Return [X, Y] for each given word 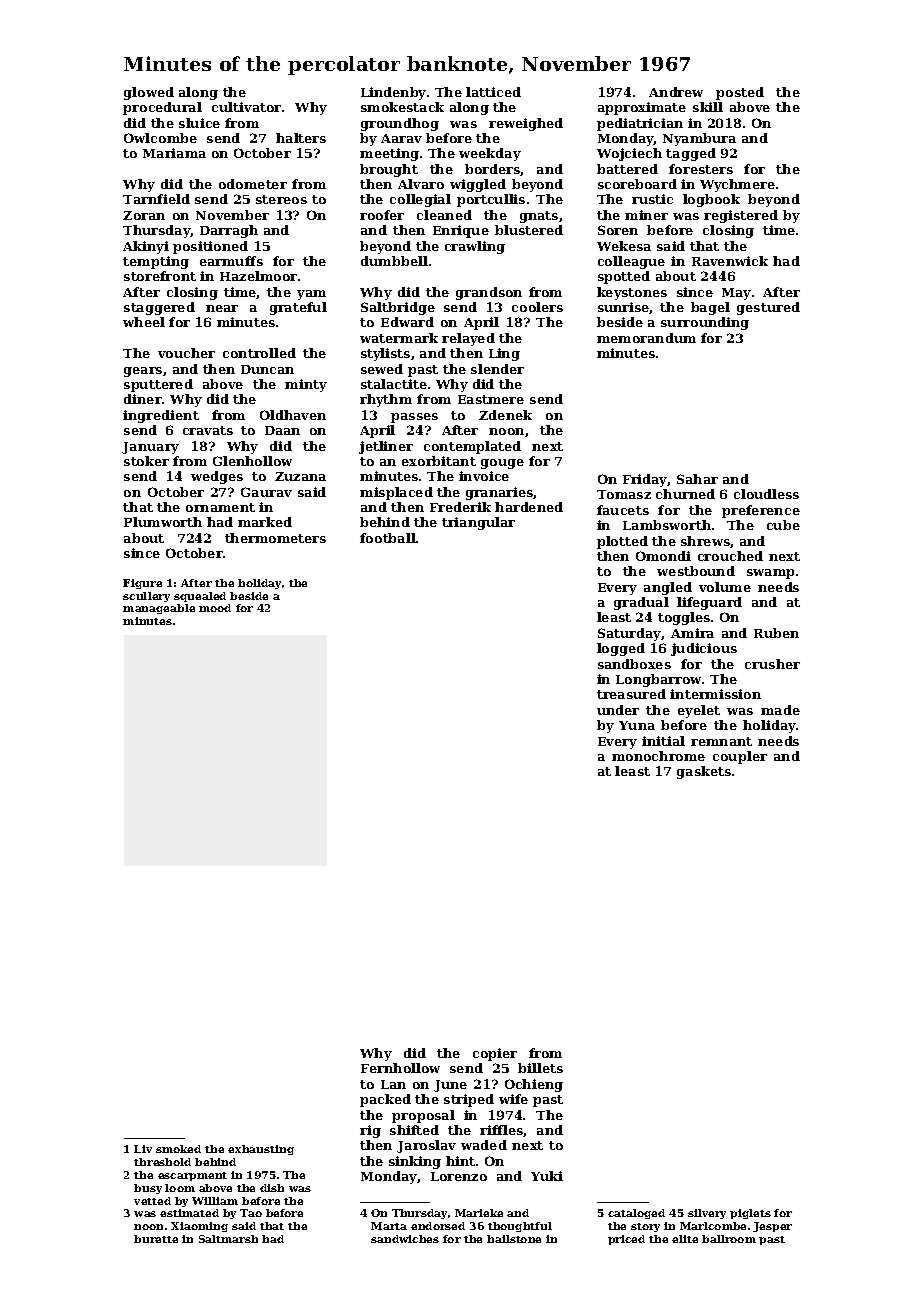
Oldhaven [293, 415]
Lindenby [393, 93]
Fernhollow [400, 1068]
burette [156, 1239]
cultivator [246, 107]
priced [626, 1240]
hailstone [514, 1239]
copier [495, 1054]
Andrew [676, 92]
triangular [478, 523]
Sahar [697, 479]
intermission [715, 694]
